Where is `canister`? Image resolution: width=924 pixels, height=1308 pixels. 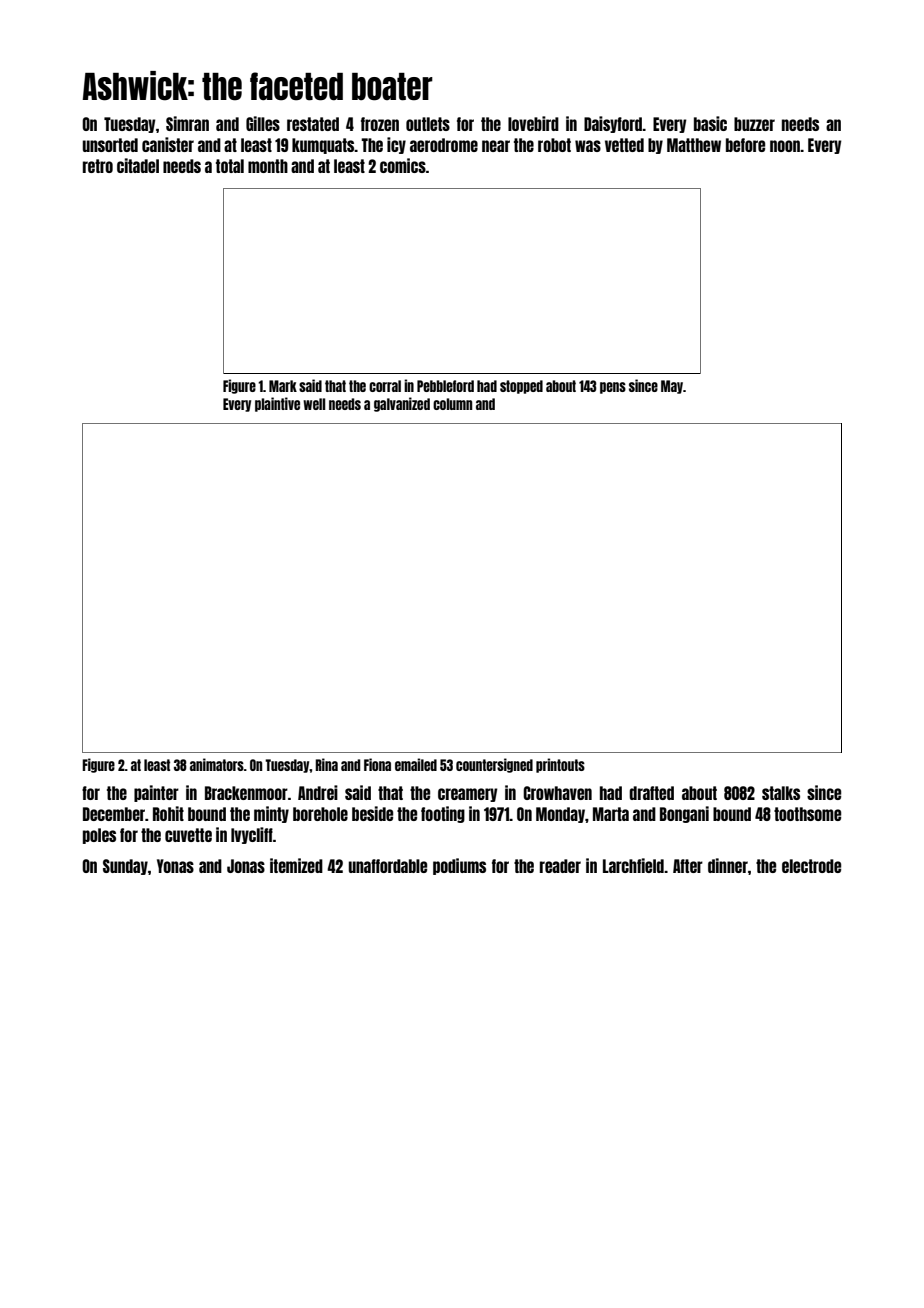 canister is located at coordinates (168, 144).
